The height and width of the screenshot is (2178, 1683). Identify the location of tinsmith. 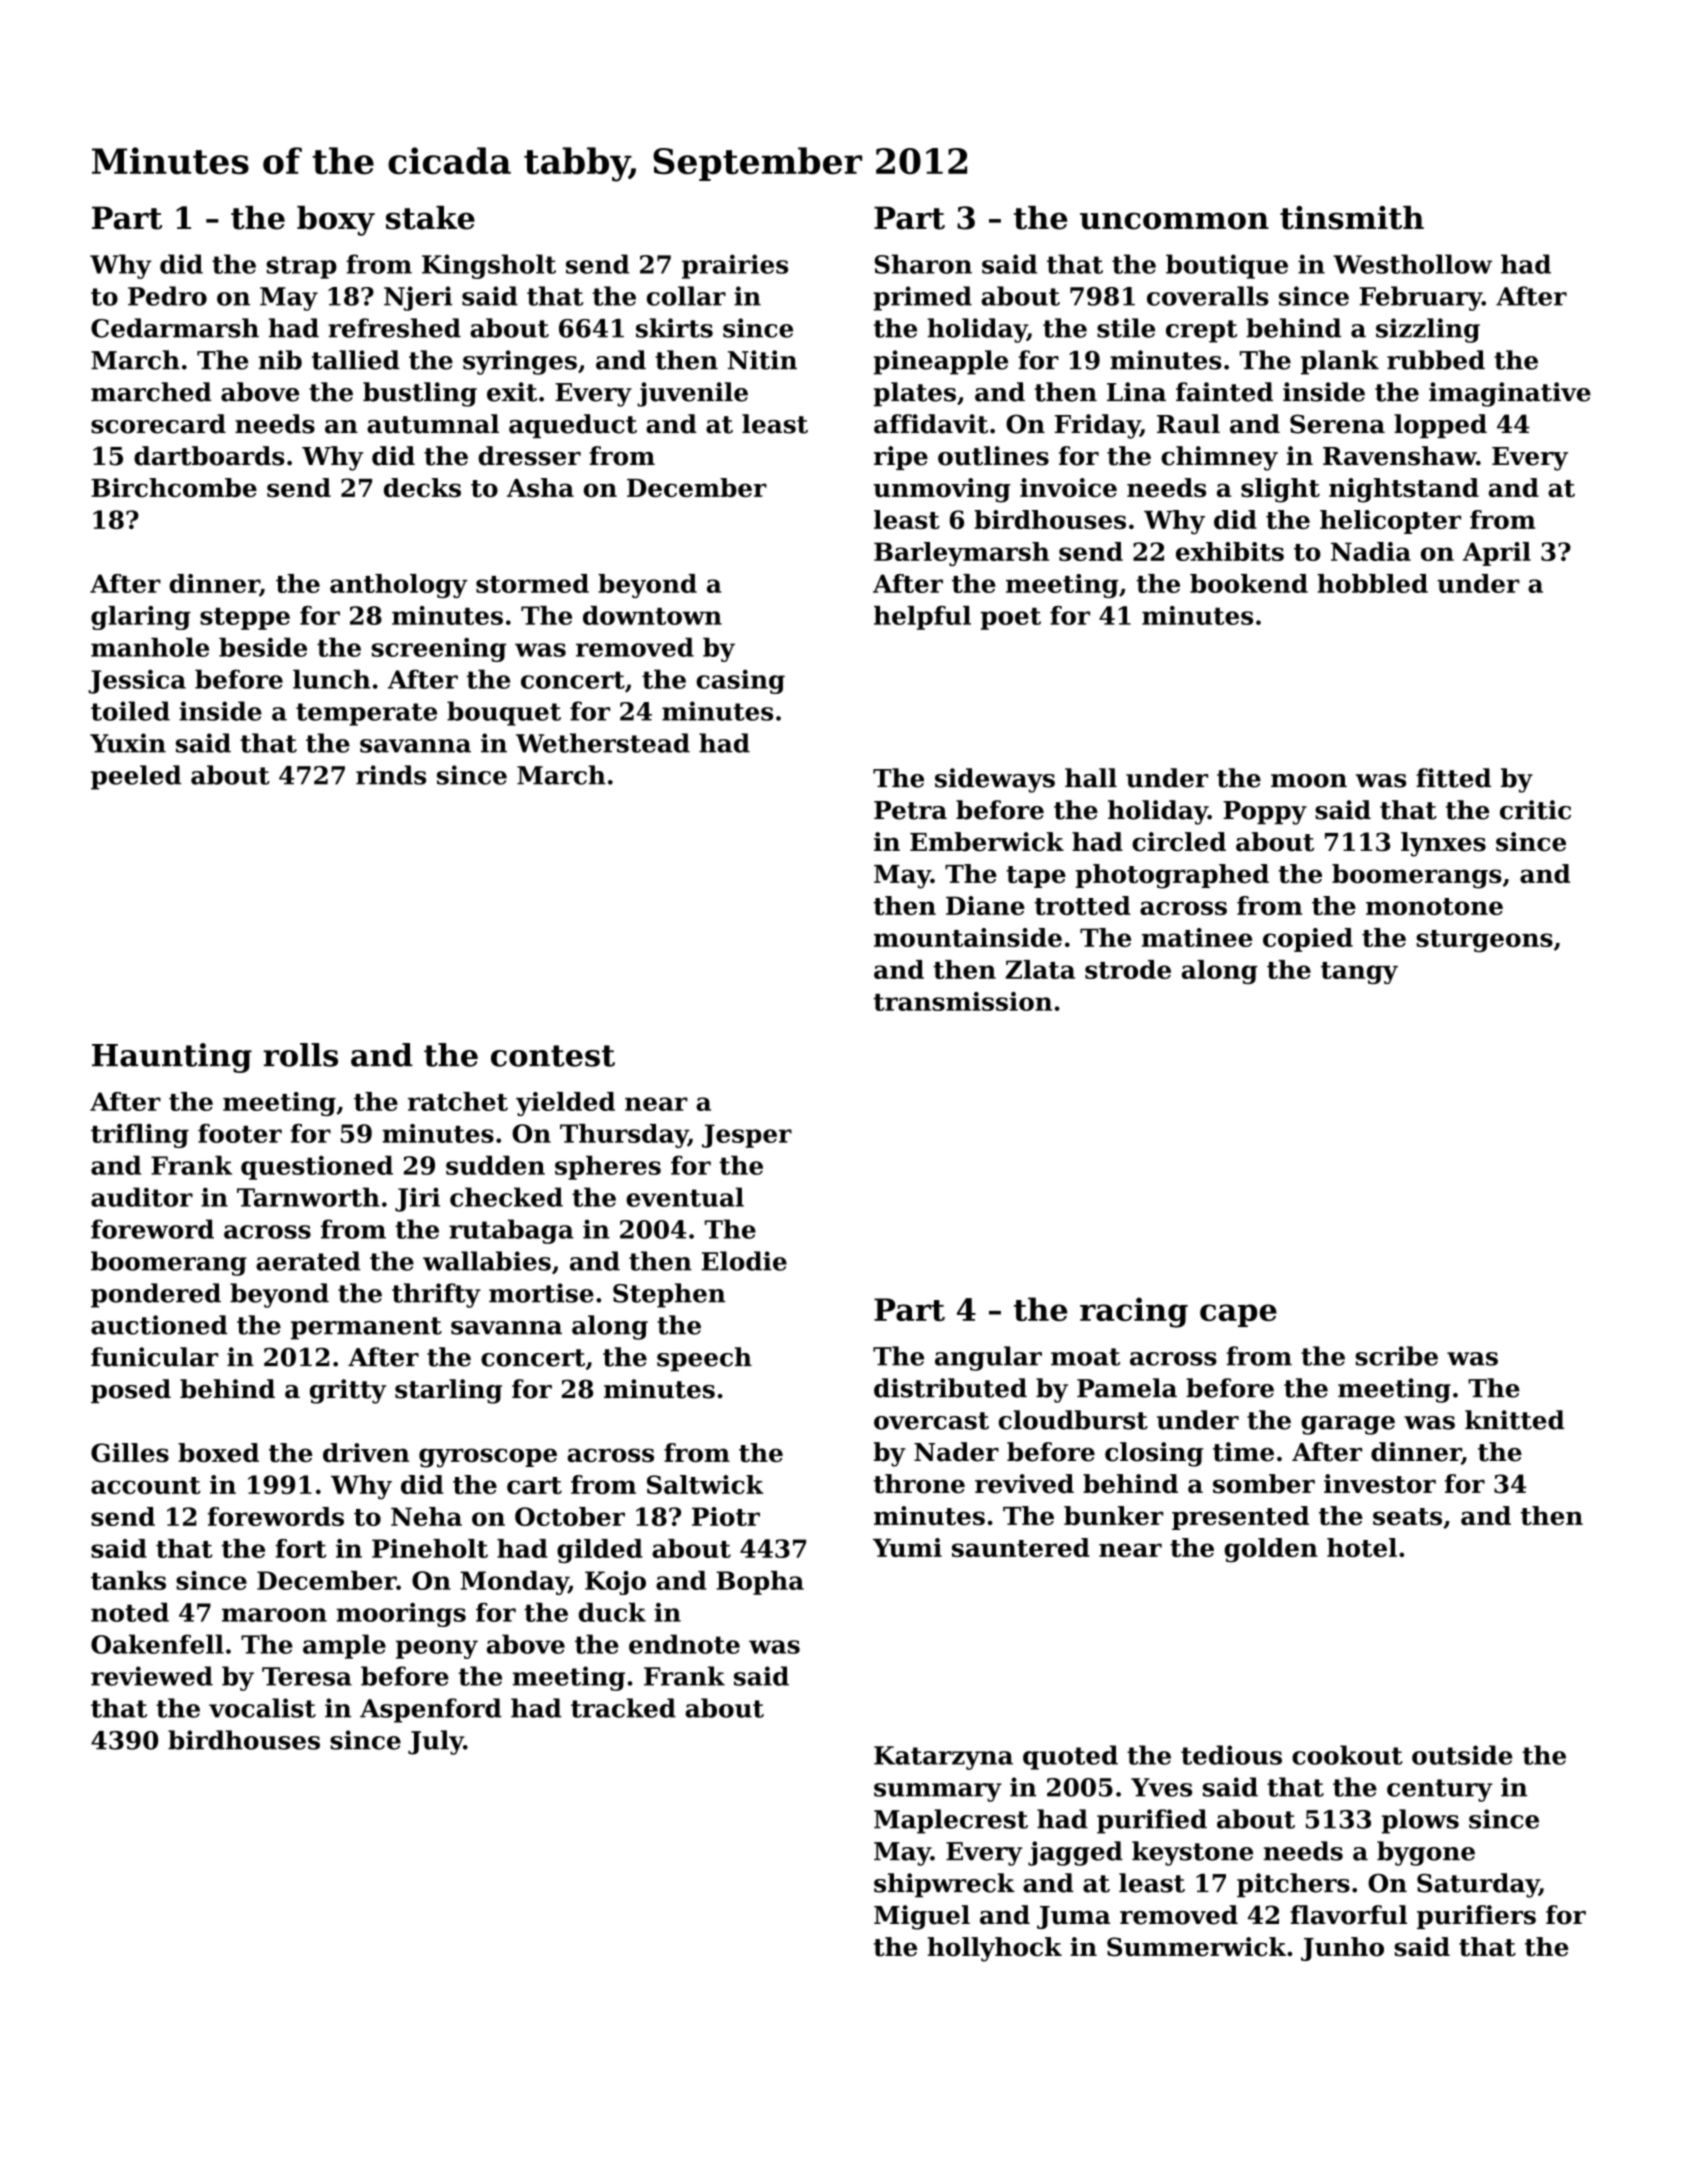
(1352, 218).
